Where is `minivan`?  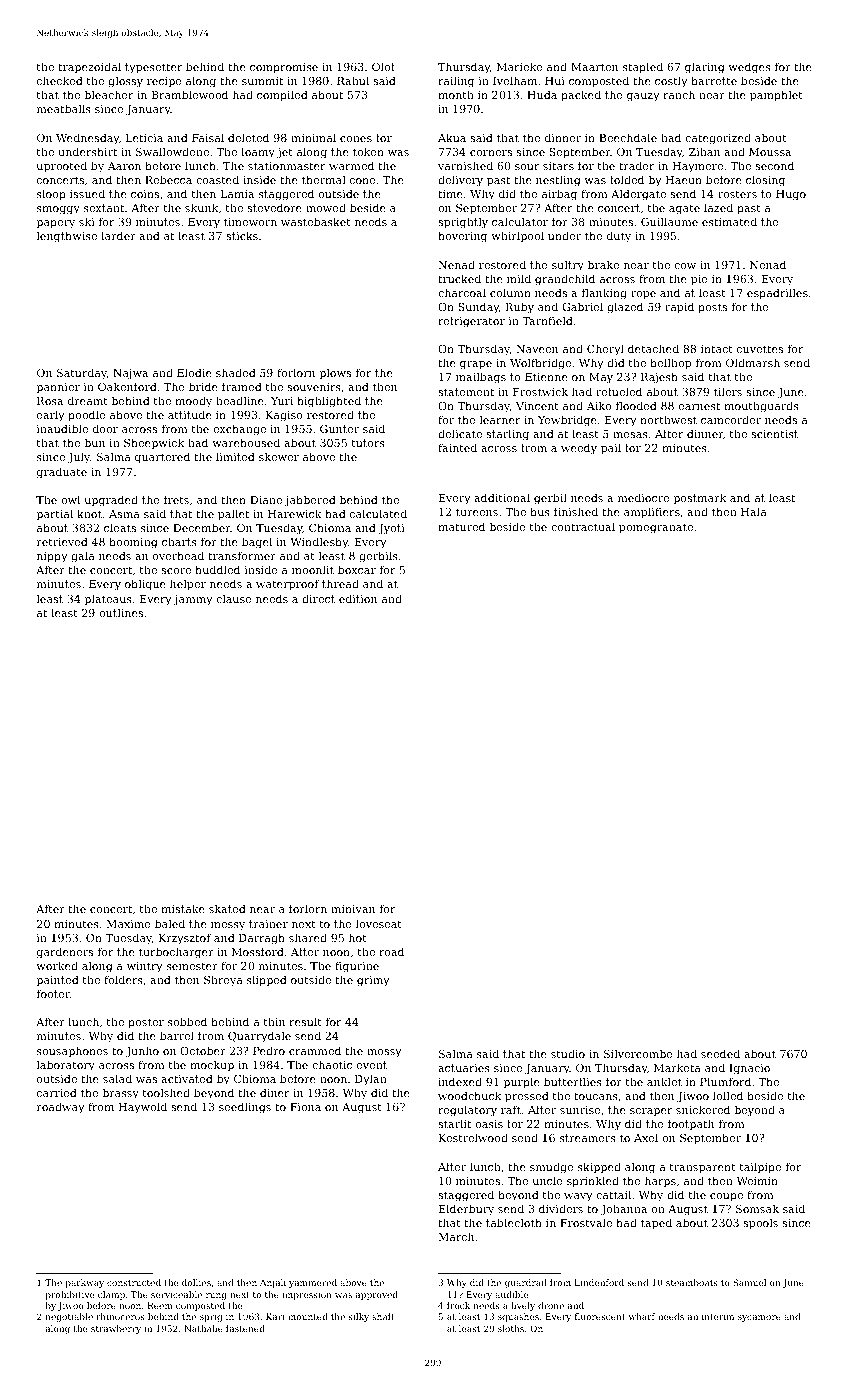 minivan is located at coordinates (353, 909).
